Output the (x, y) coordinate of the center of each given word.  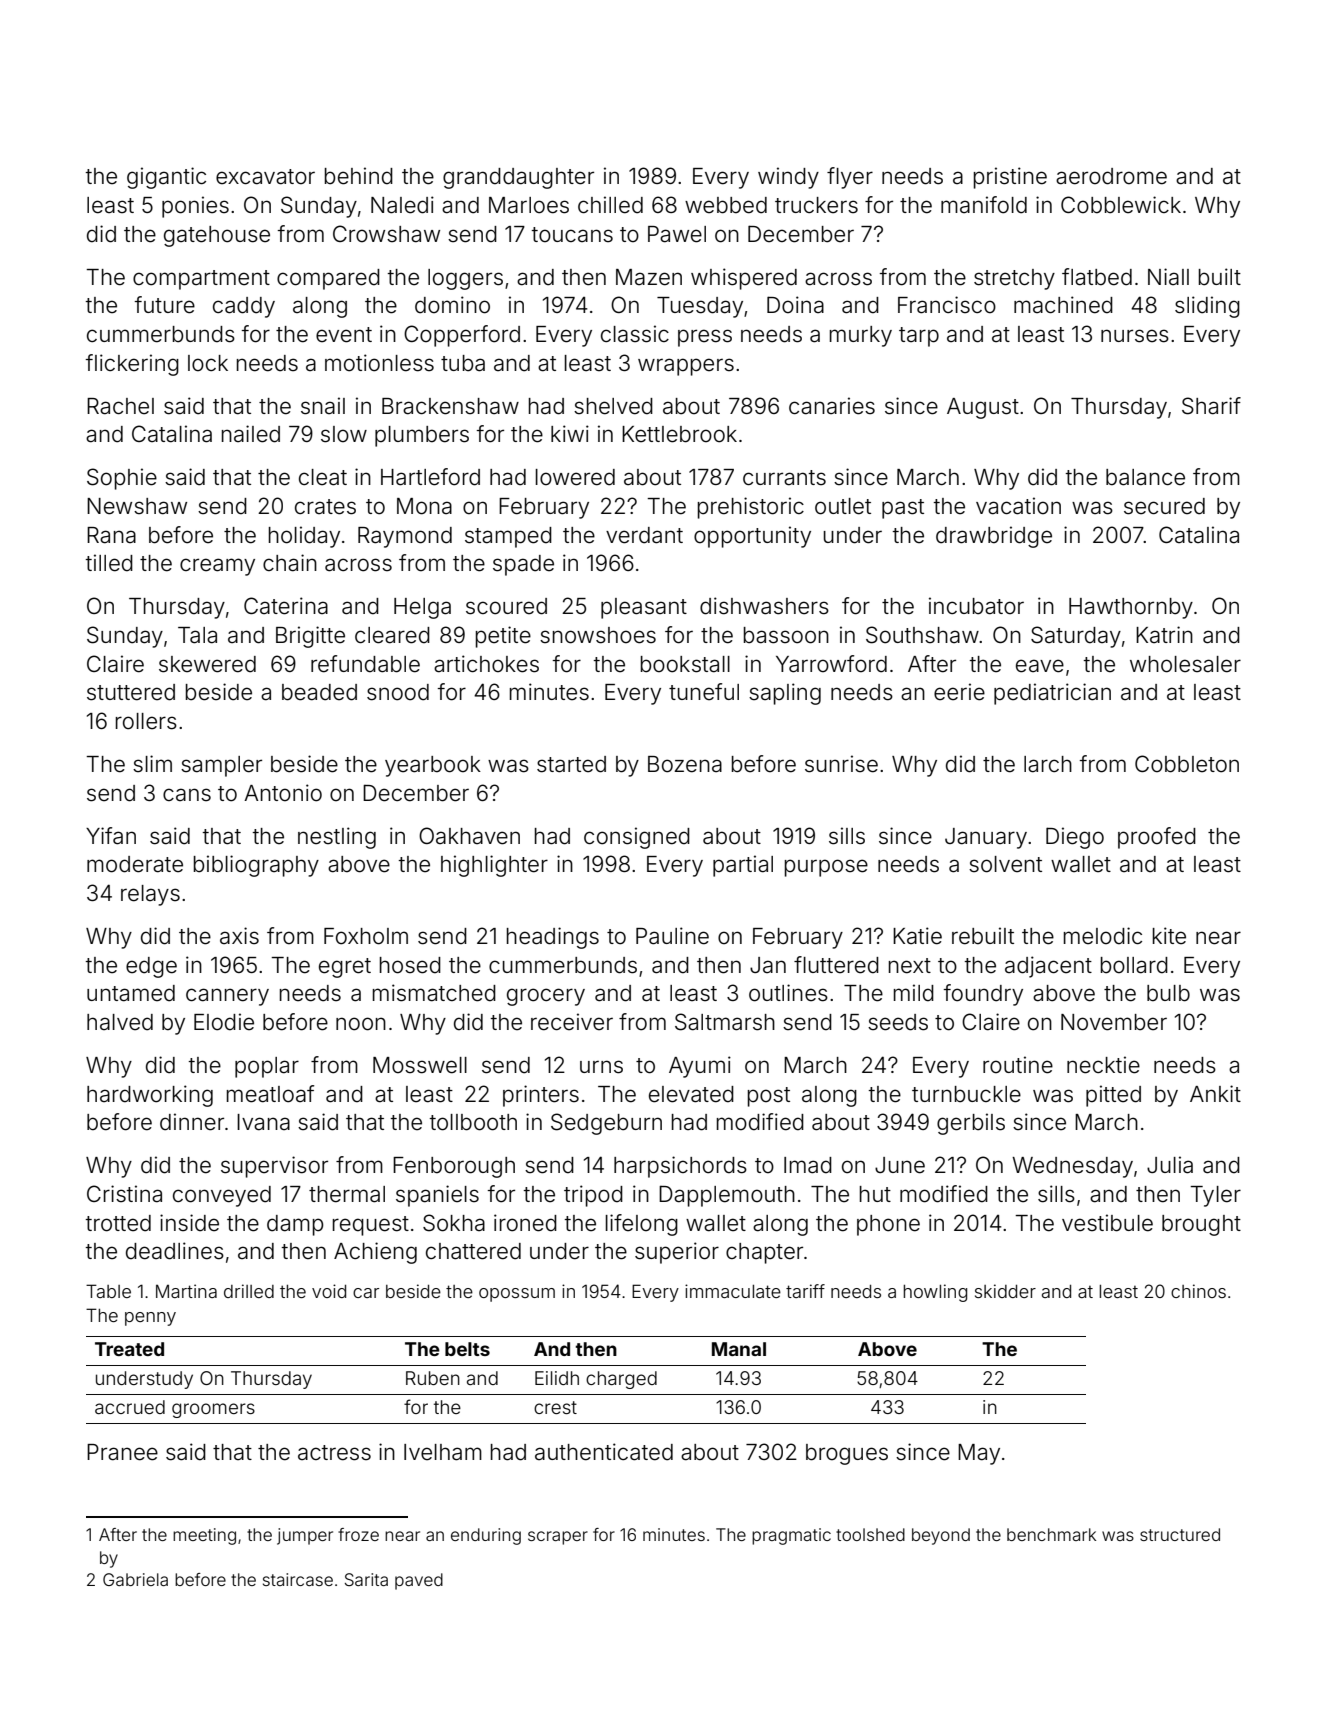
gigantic (166, 178)
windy (788, 178)
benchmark (1051, 1534)
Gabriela (135, 1579)
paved (419, 1581)
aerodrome (1111, 176)
